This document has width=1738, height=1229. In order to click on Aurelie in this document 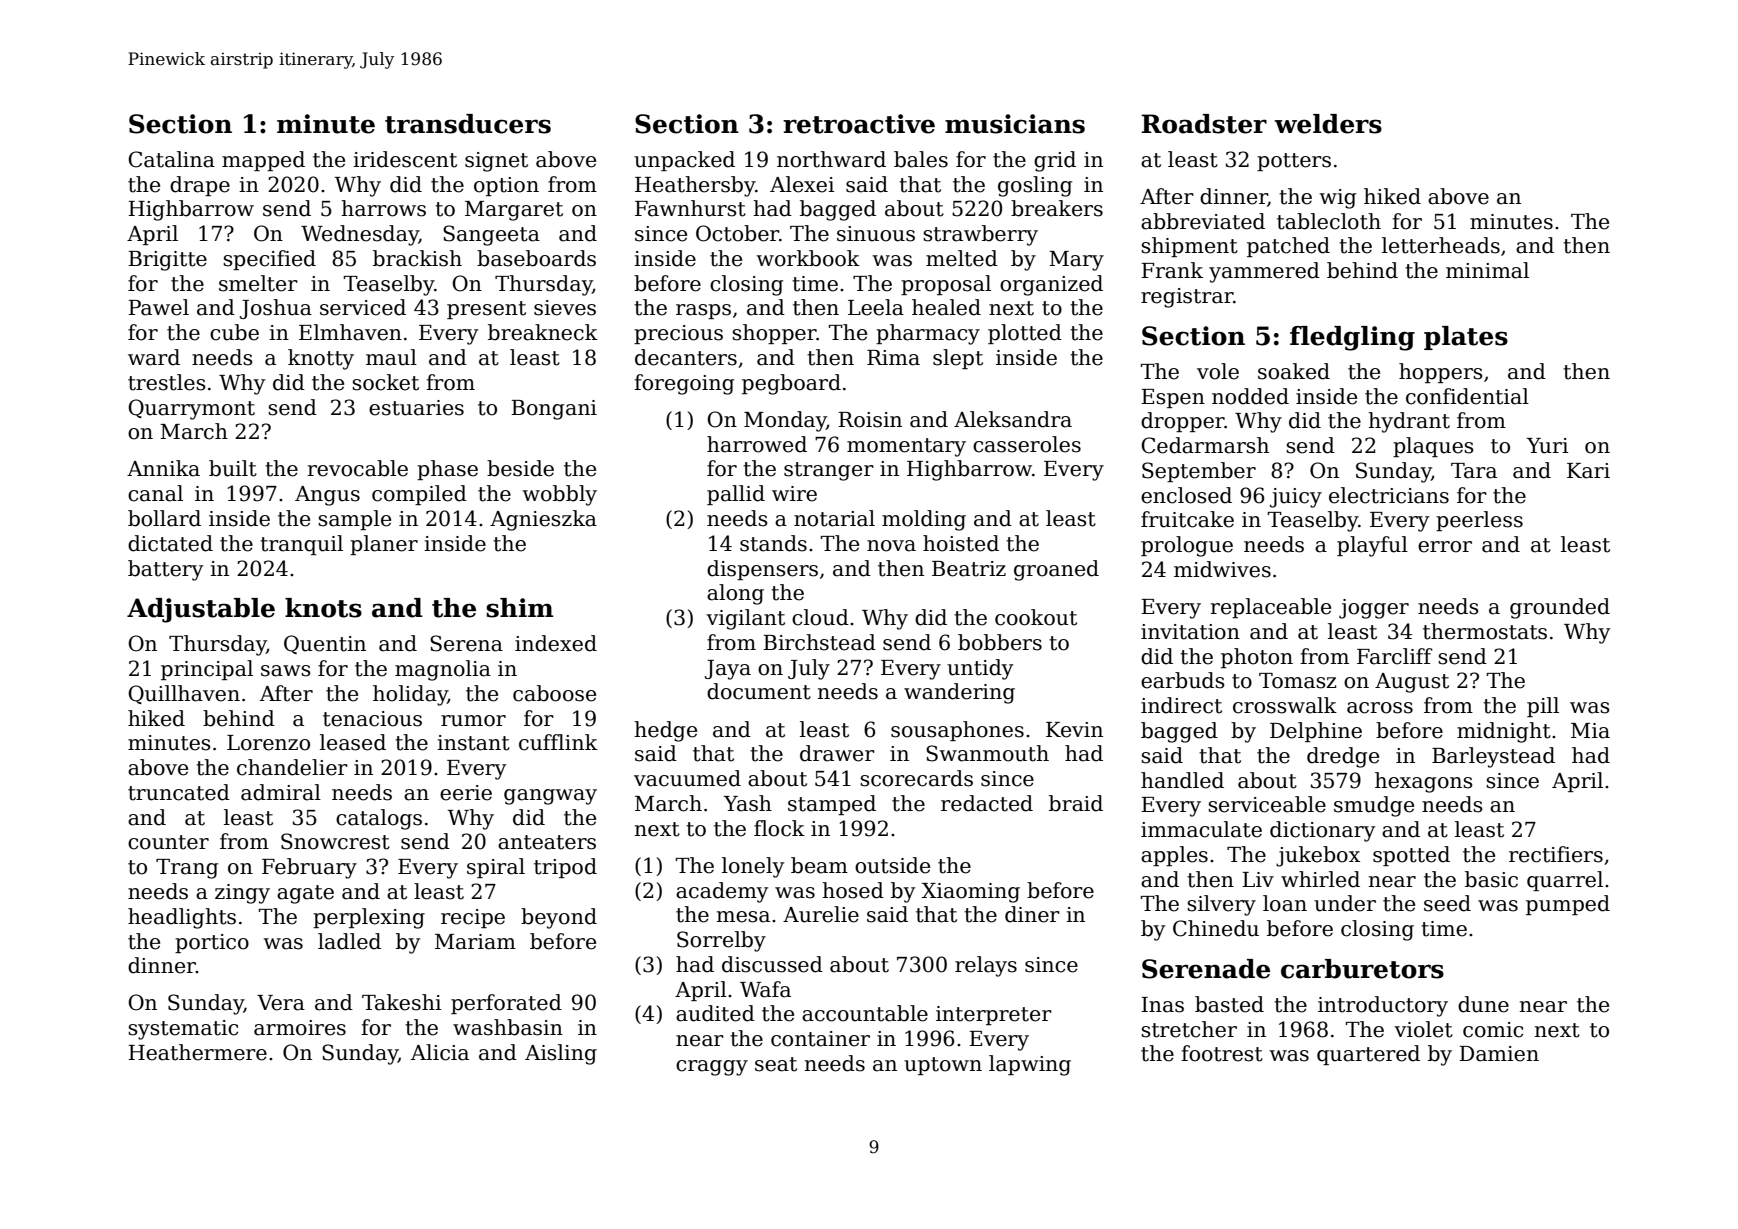, I will do `click(821, 914)`.
